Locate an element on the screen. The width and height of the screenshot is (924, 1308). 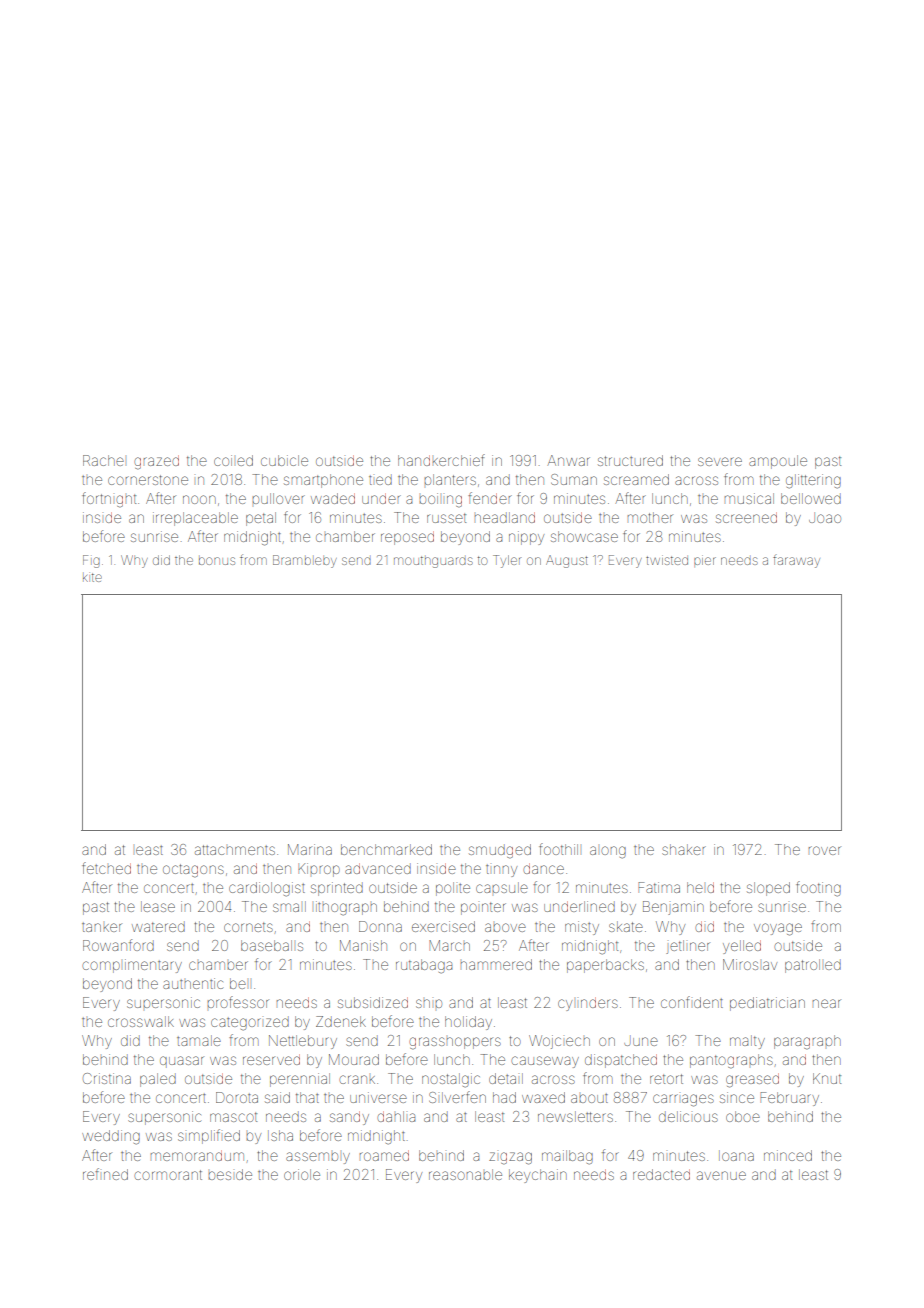
screened is located at coordinates (746, 517).
